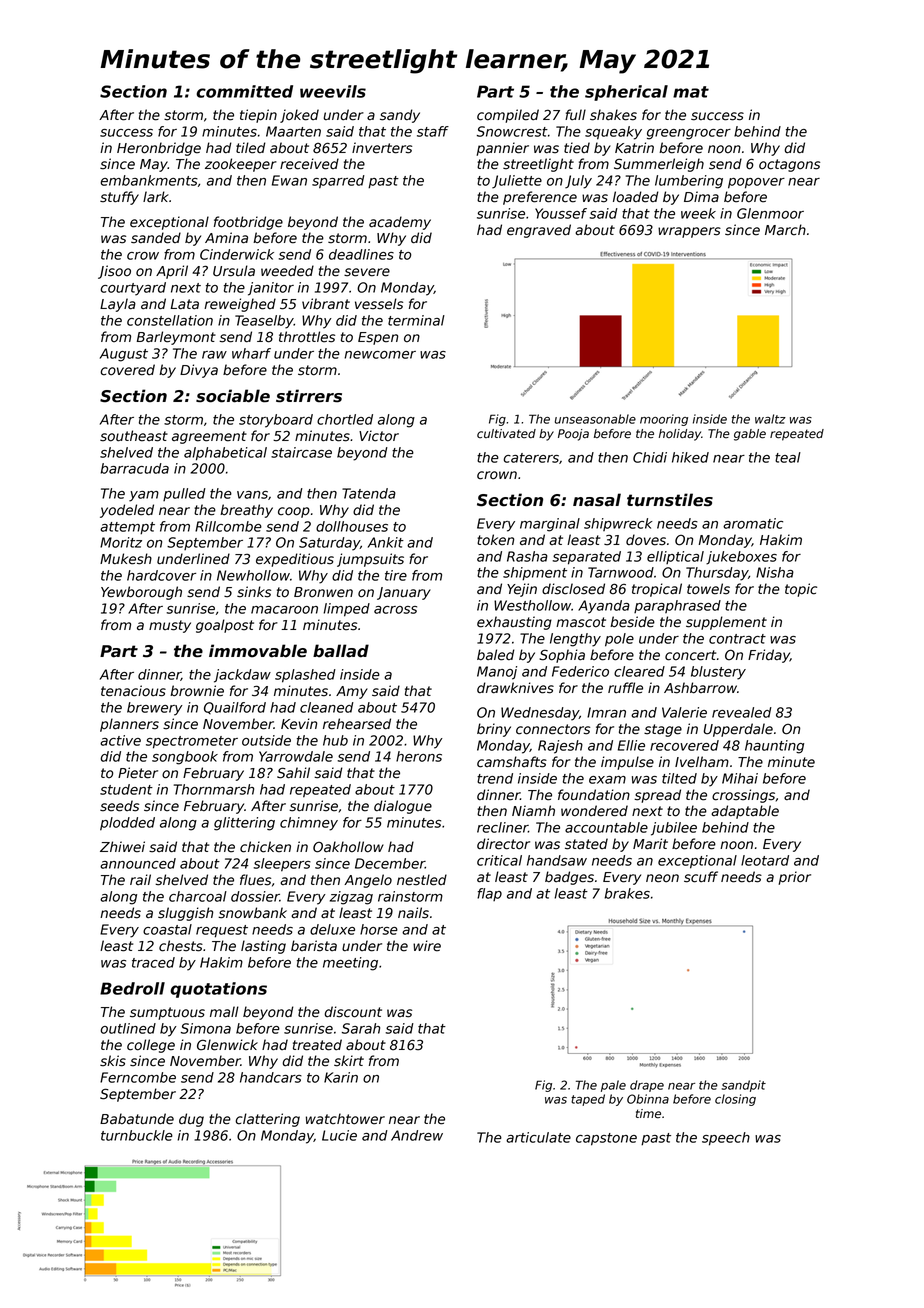  Describe the element at coordinates (508, 116) in the screenshot. I see `compiled` at that location.
